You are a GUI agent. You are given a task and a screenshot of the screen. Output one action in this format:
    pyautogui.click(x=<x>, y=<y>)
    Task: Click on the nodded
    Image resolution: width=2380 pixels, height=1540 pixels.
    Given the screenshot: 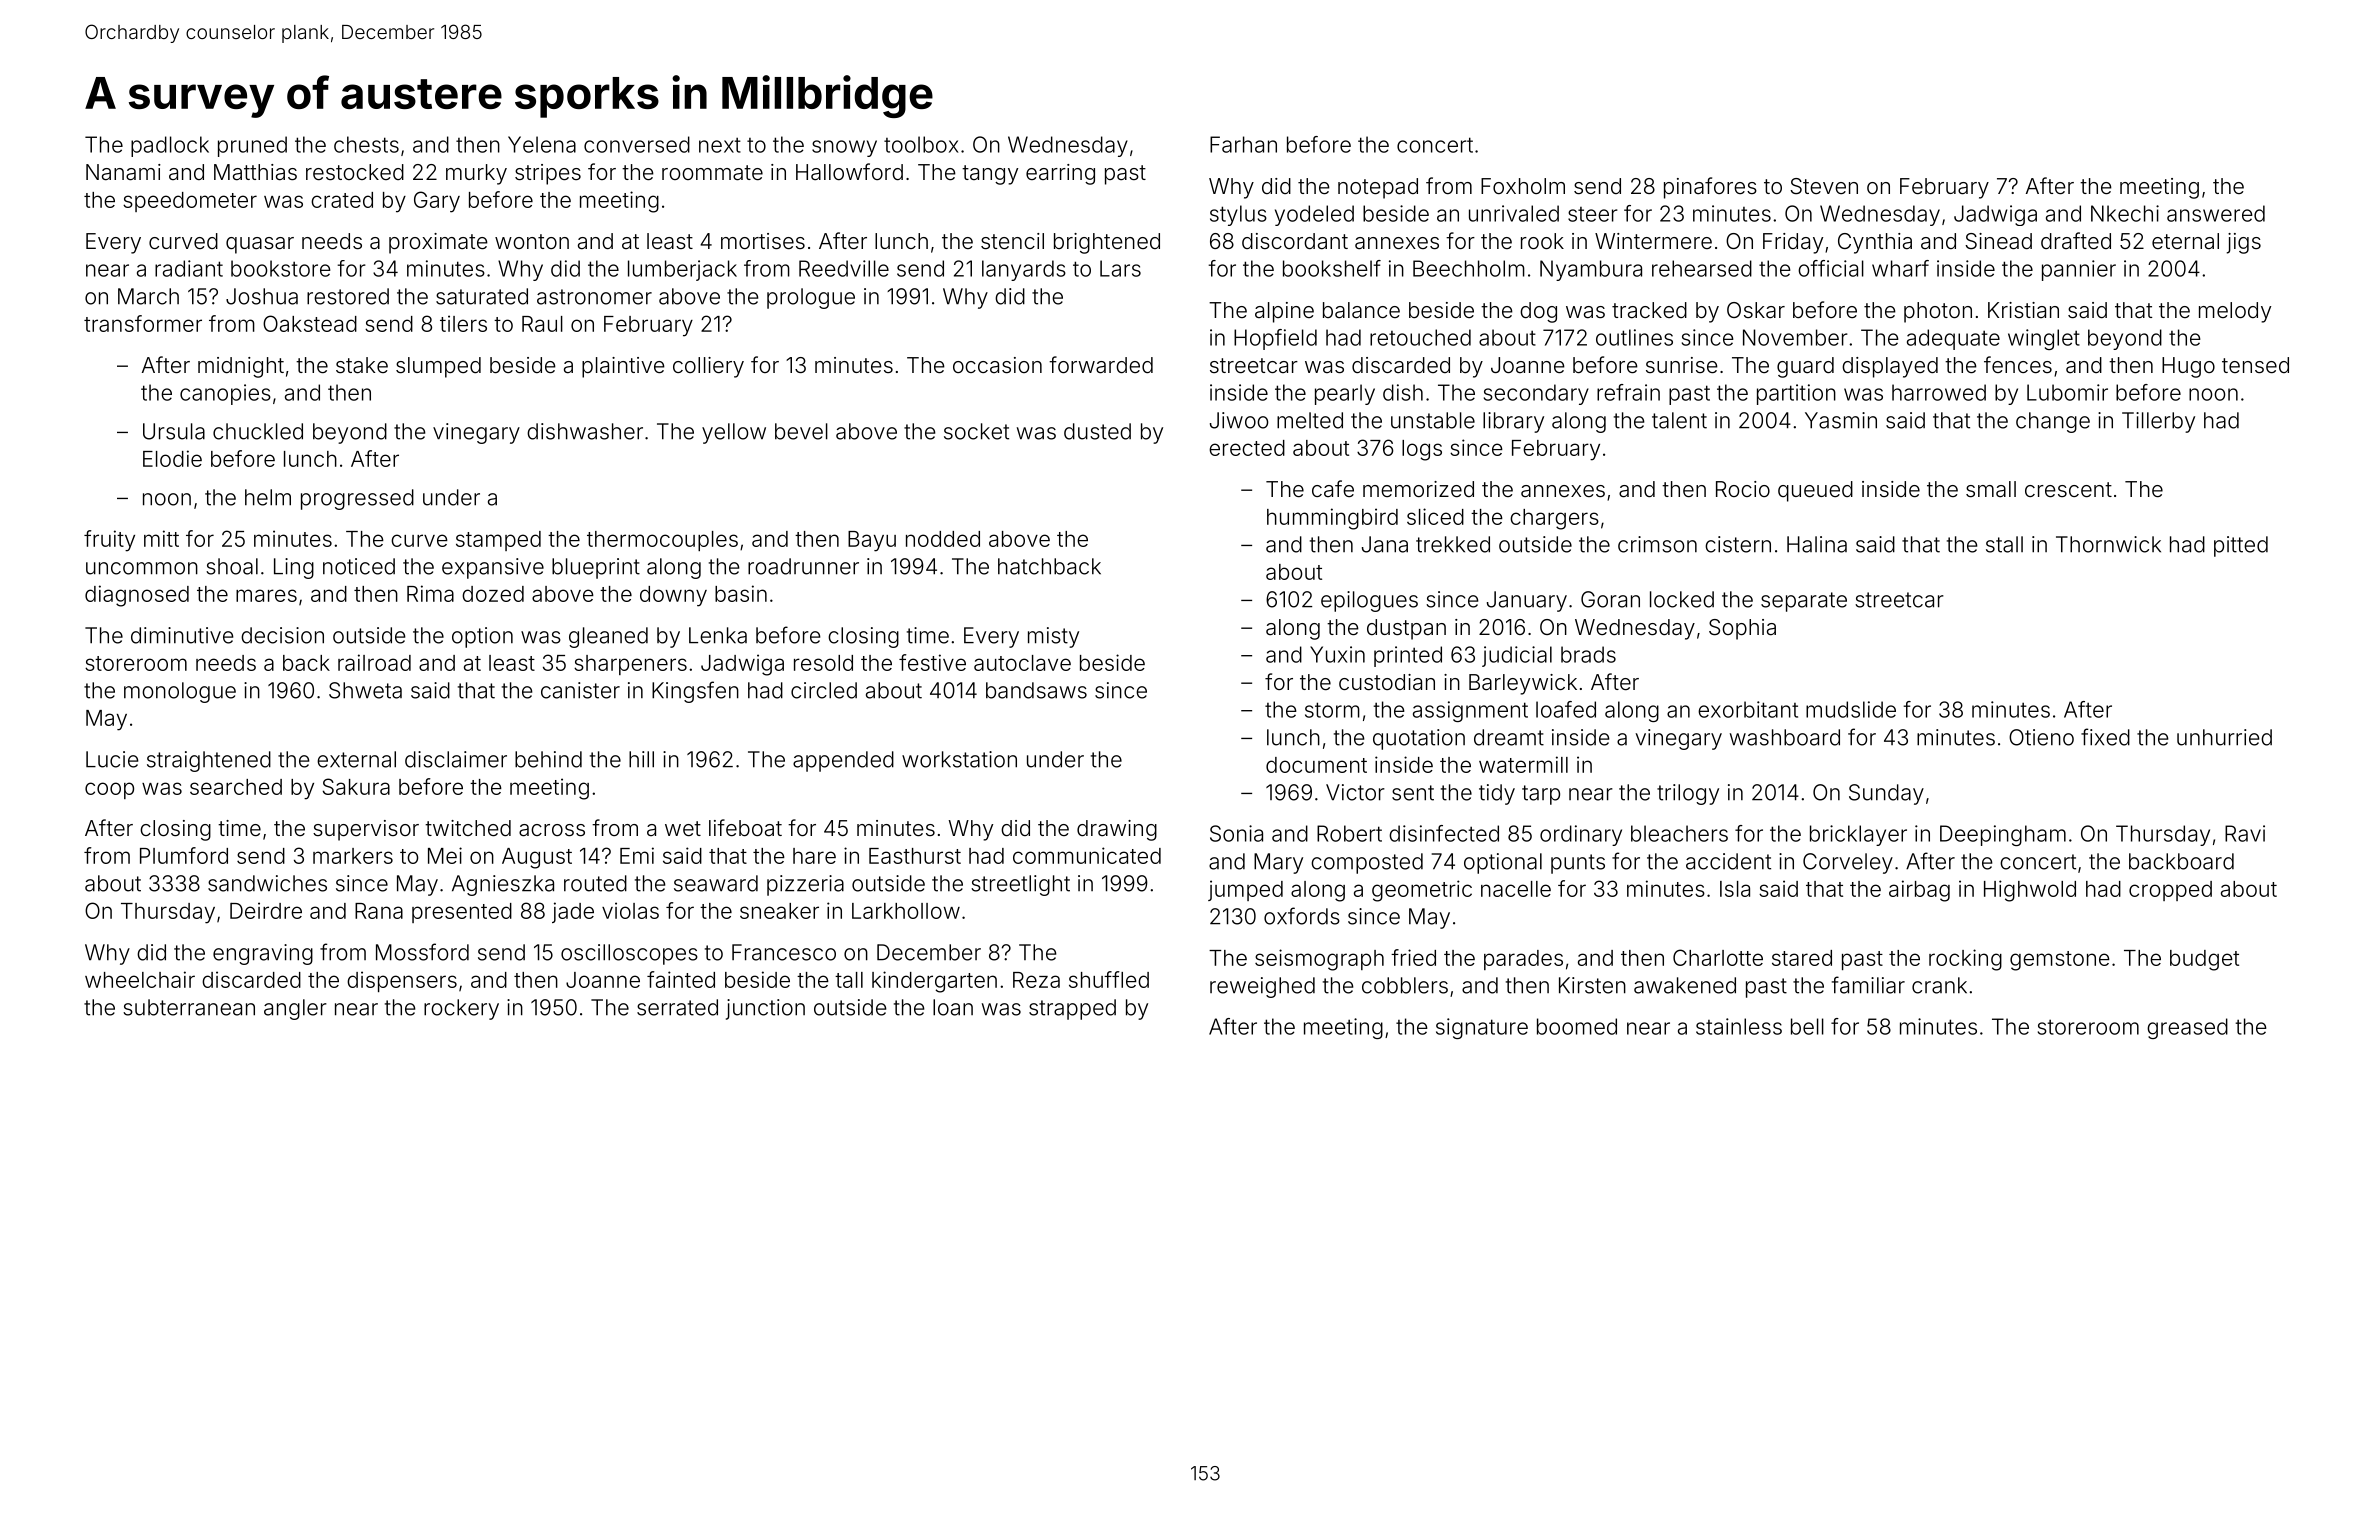 What is the action you would take?
    pyautogui.click(x=943, y=539)
